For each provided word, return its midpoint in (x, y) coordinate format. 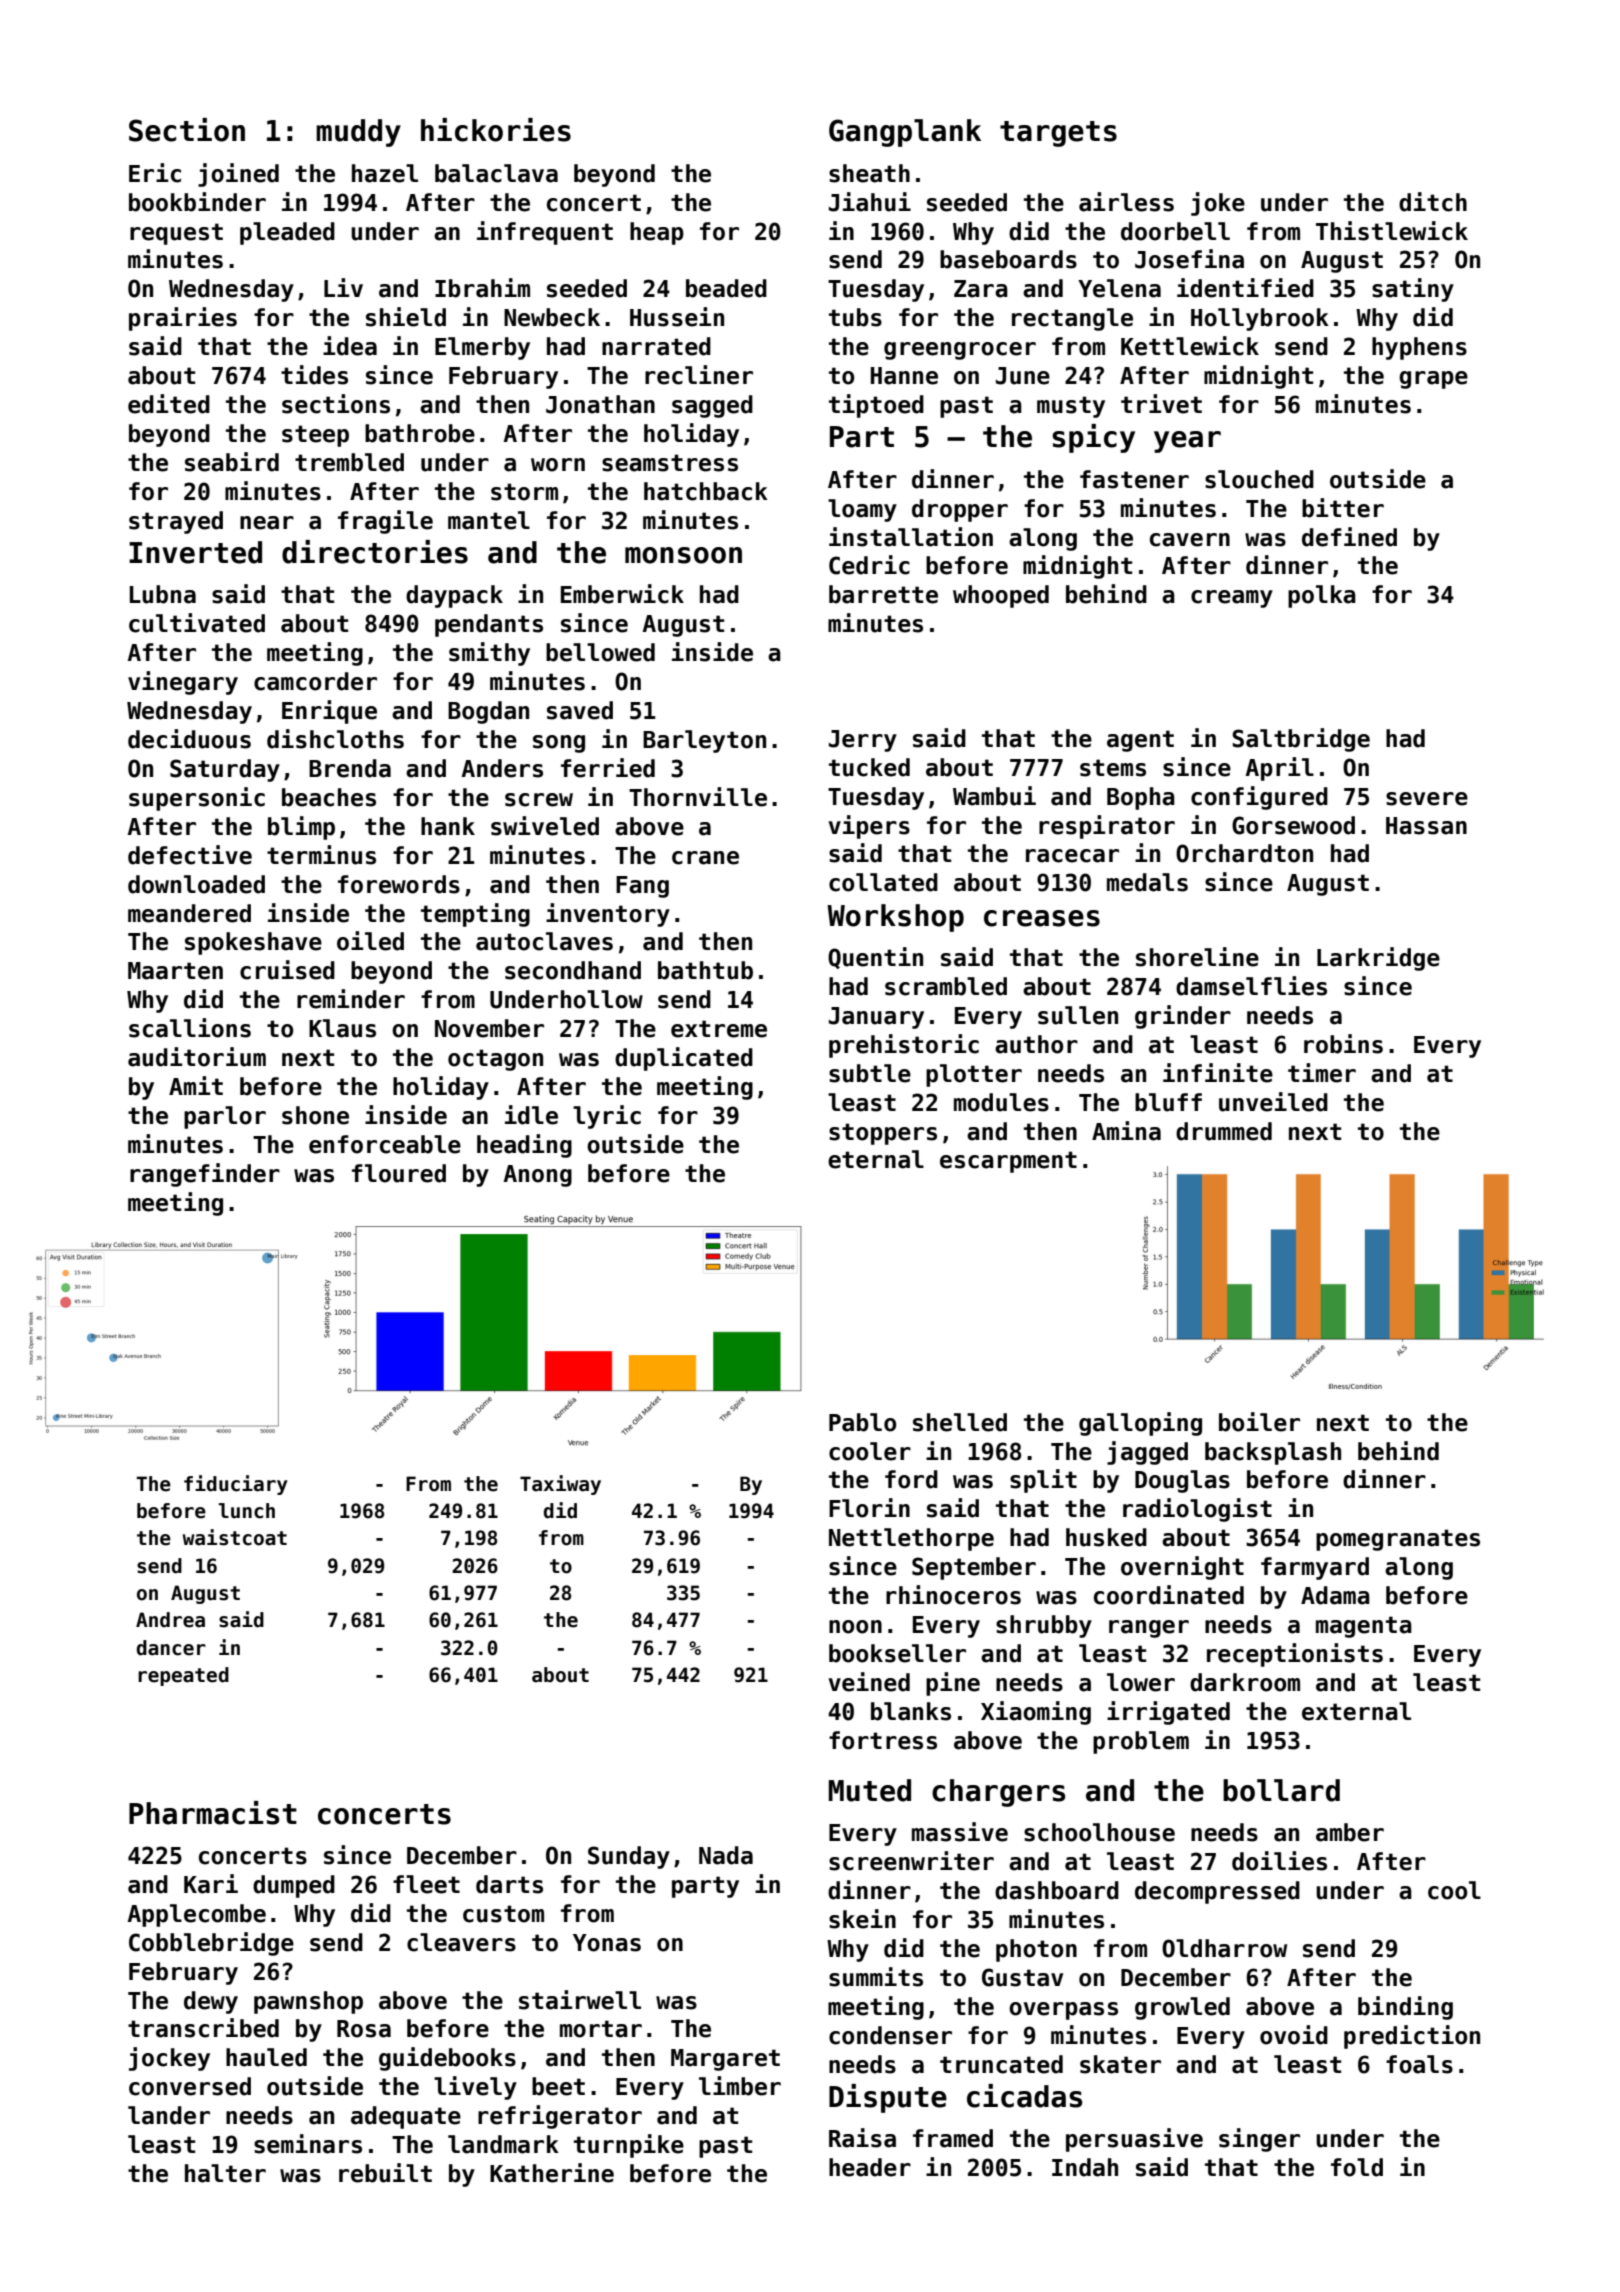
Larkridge (1378, 959)
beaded (726, 288)
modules (1001, 1102)
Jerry (863, 741)
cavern (1190, 540)
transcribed (203, 2028)
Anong (537, 1176)
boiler (1259, 1422)
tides (314, 375)
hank (448, 826)
